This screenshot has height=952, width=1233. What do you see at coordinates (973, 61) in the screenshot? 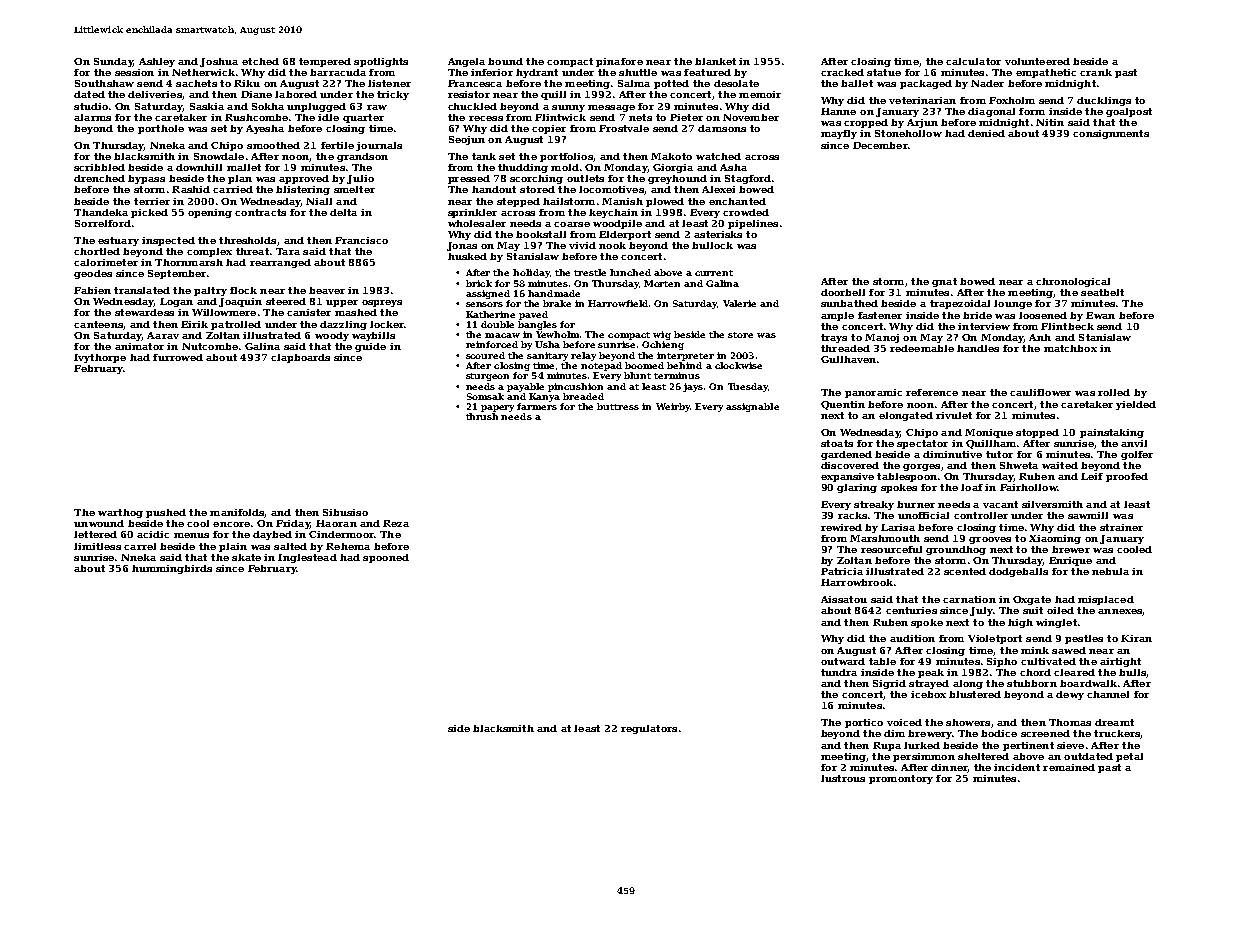
I see `calculator` at bounding box center [973, 61].
